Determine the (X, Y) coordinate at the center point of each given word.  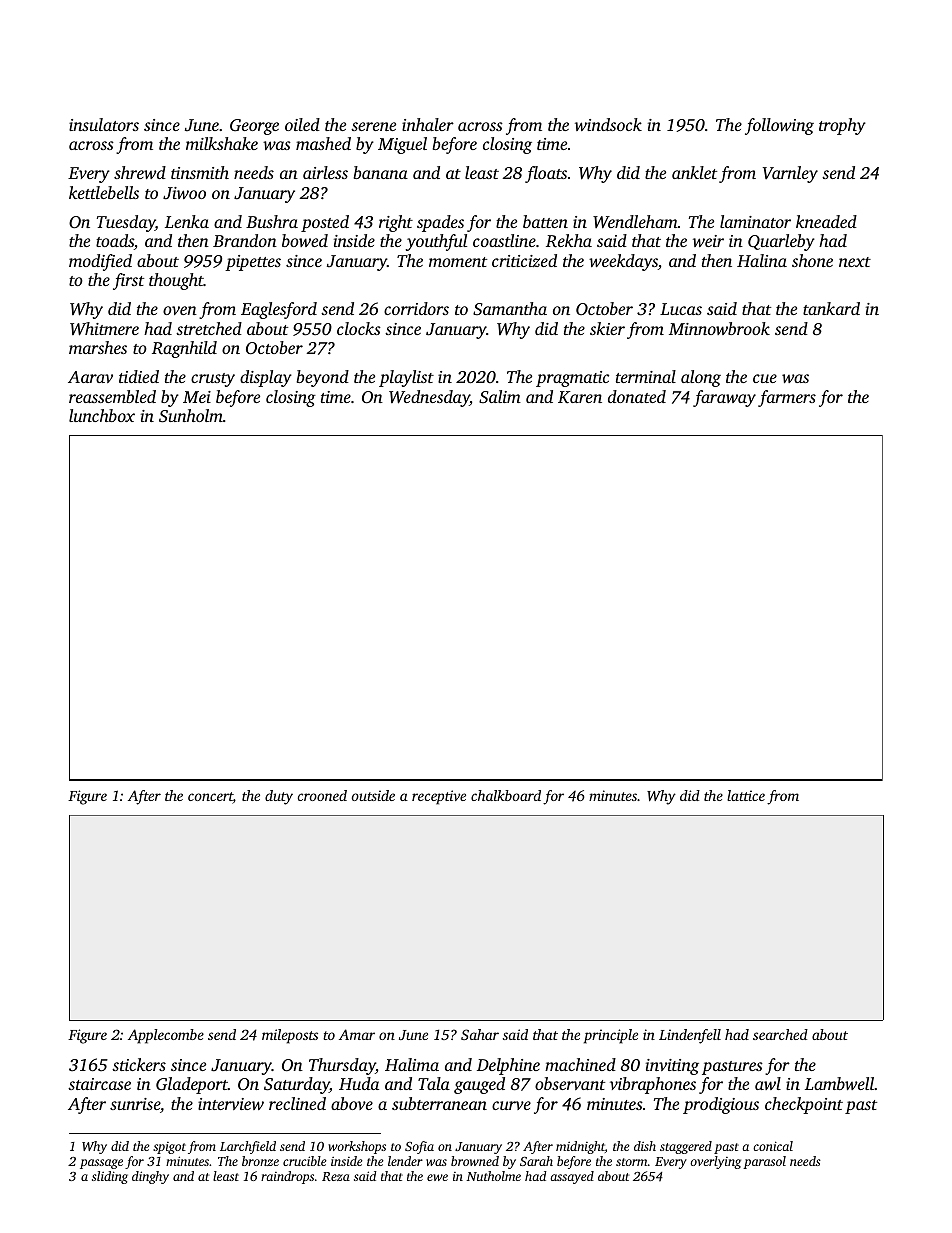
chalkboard (506, 795)
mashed (323, 143)
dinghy (150, 1177)
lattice (746, 795)
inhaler (428, 124)
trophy (842, 126)
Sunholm (191, 416)
